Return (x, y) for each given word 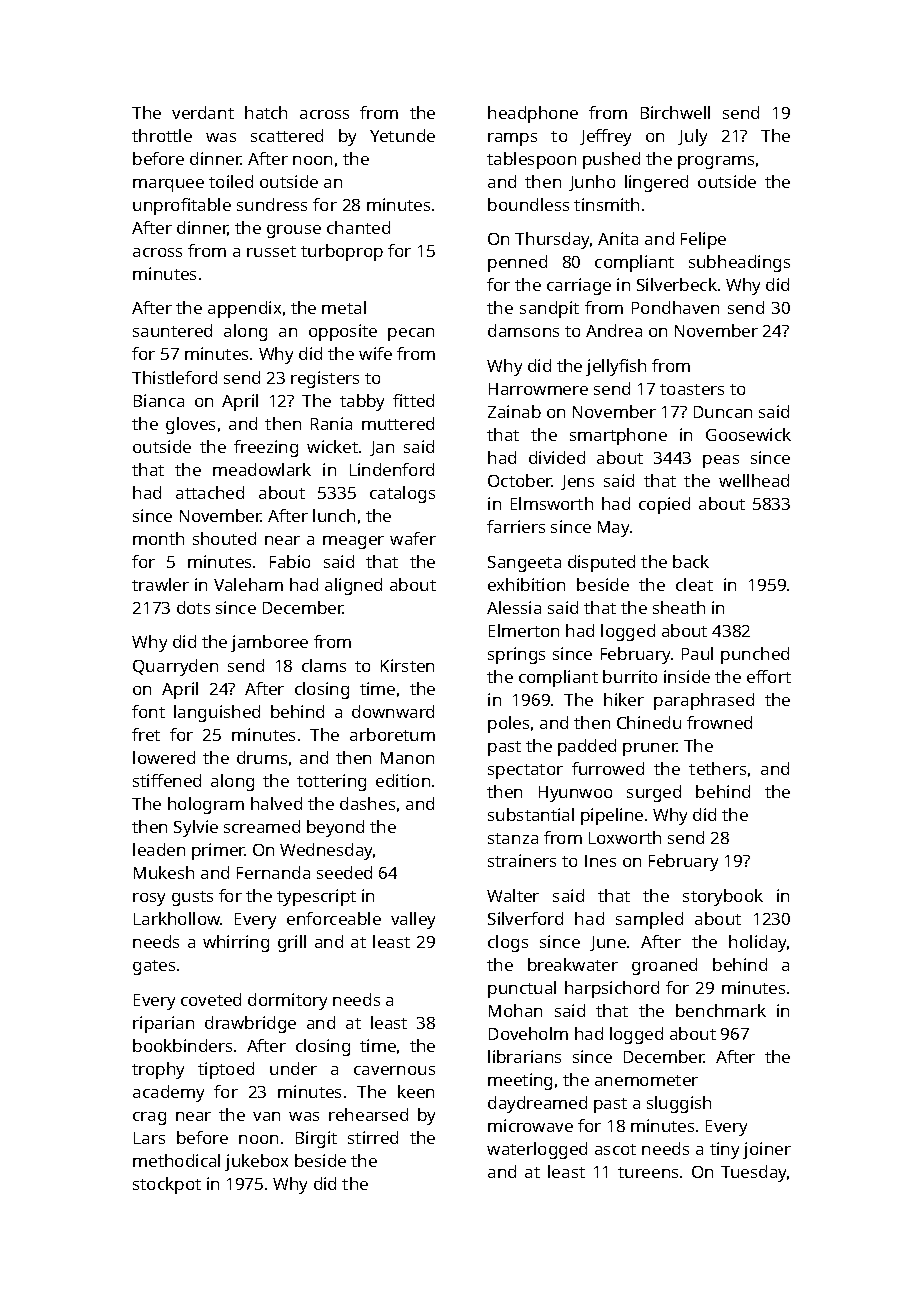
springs (516, 655)
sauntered (172, 330)
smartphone (618, 436)
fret (146, 734)
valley (413, 920)
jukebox (256, 1162)
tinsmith (606, 204)
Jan (382, 448)
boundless (528, 204)
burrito (630, 676)
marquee (168, 185)
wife (375, 353)
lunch (334, 515)
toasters (692, 389)
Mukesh (164, 872)
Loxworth (625, 837)
